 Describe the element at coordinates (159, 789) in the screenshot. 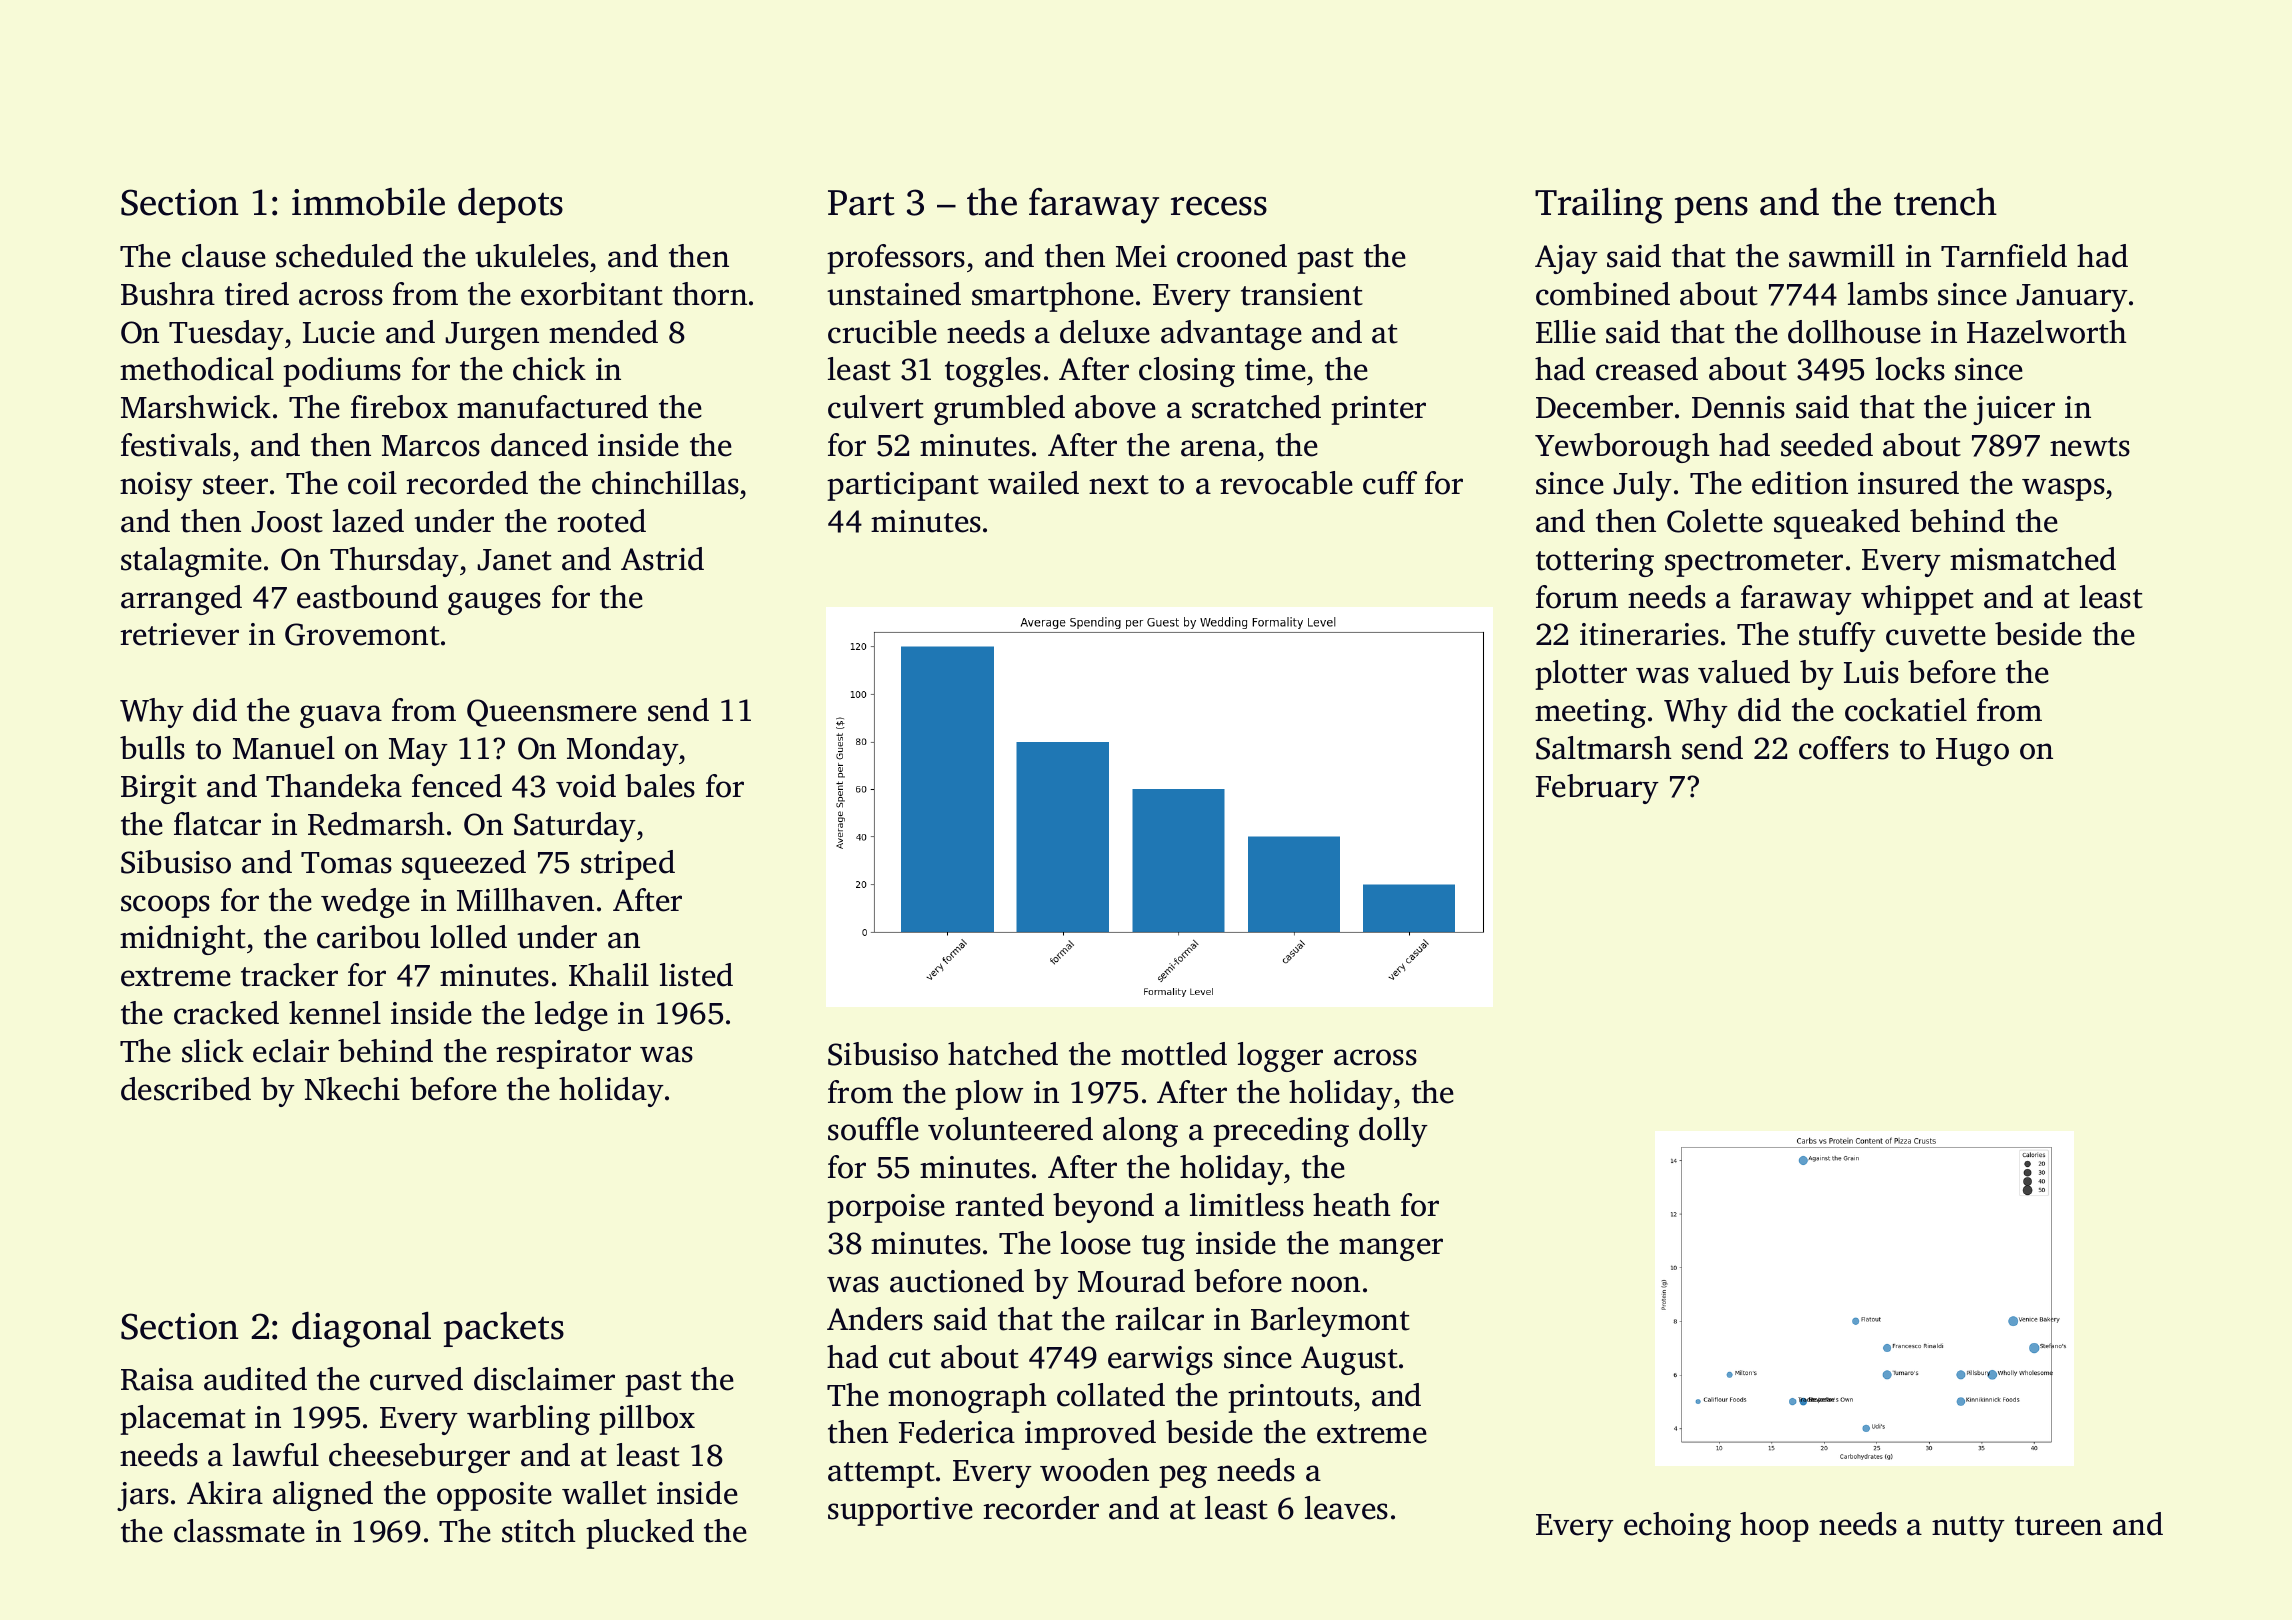

I see `Birgit` at that location.
